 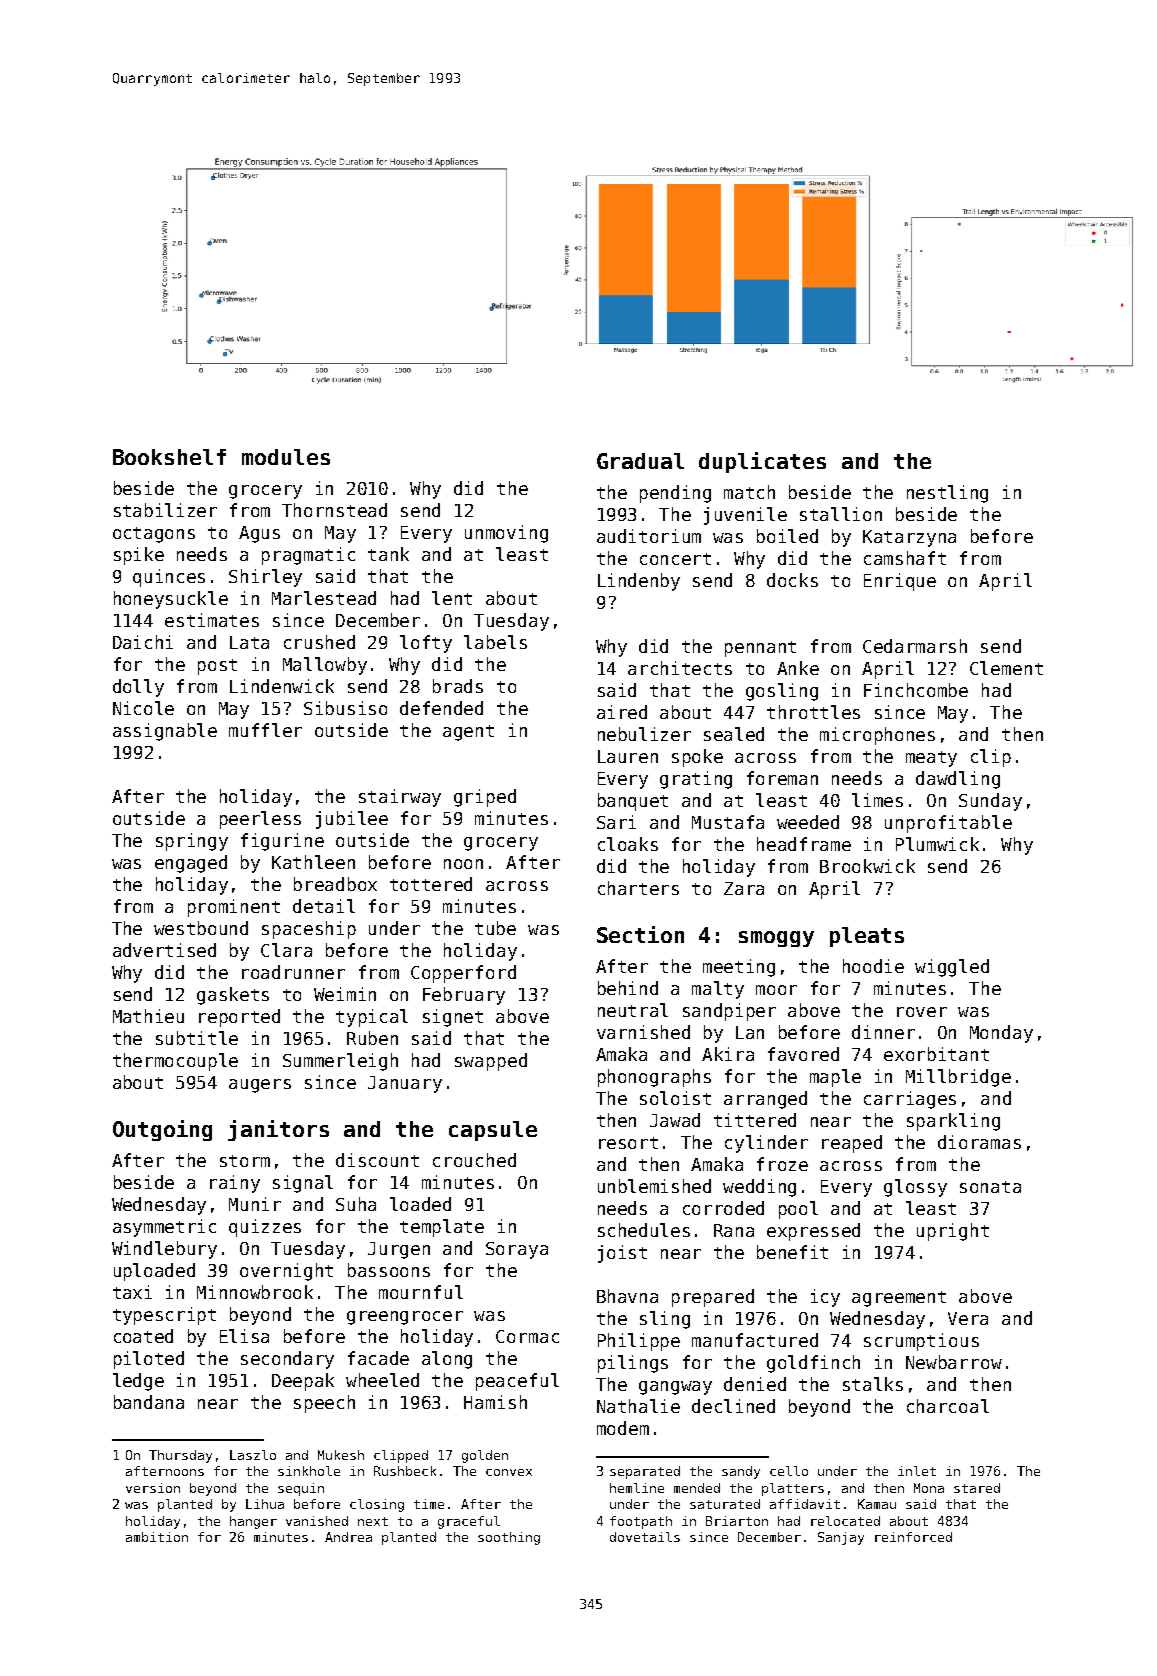 What do you see at coordinates (622, 1254) in the screenshot?
I see `joist` at bounding box center [622, 1254].
